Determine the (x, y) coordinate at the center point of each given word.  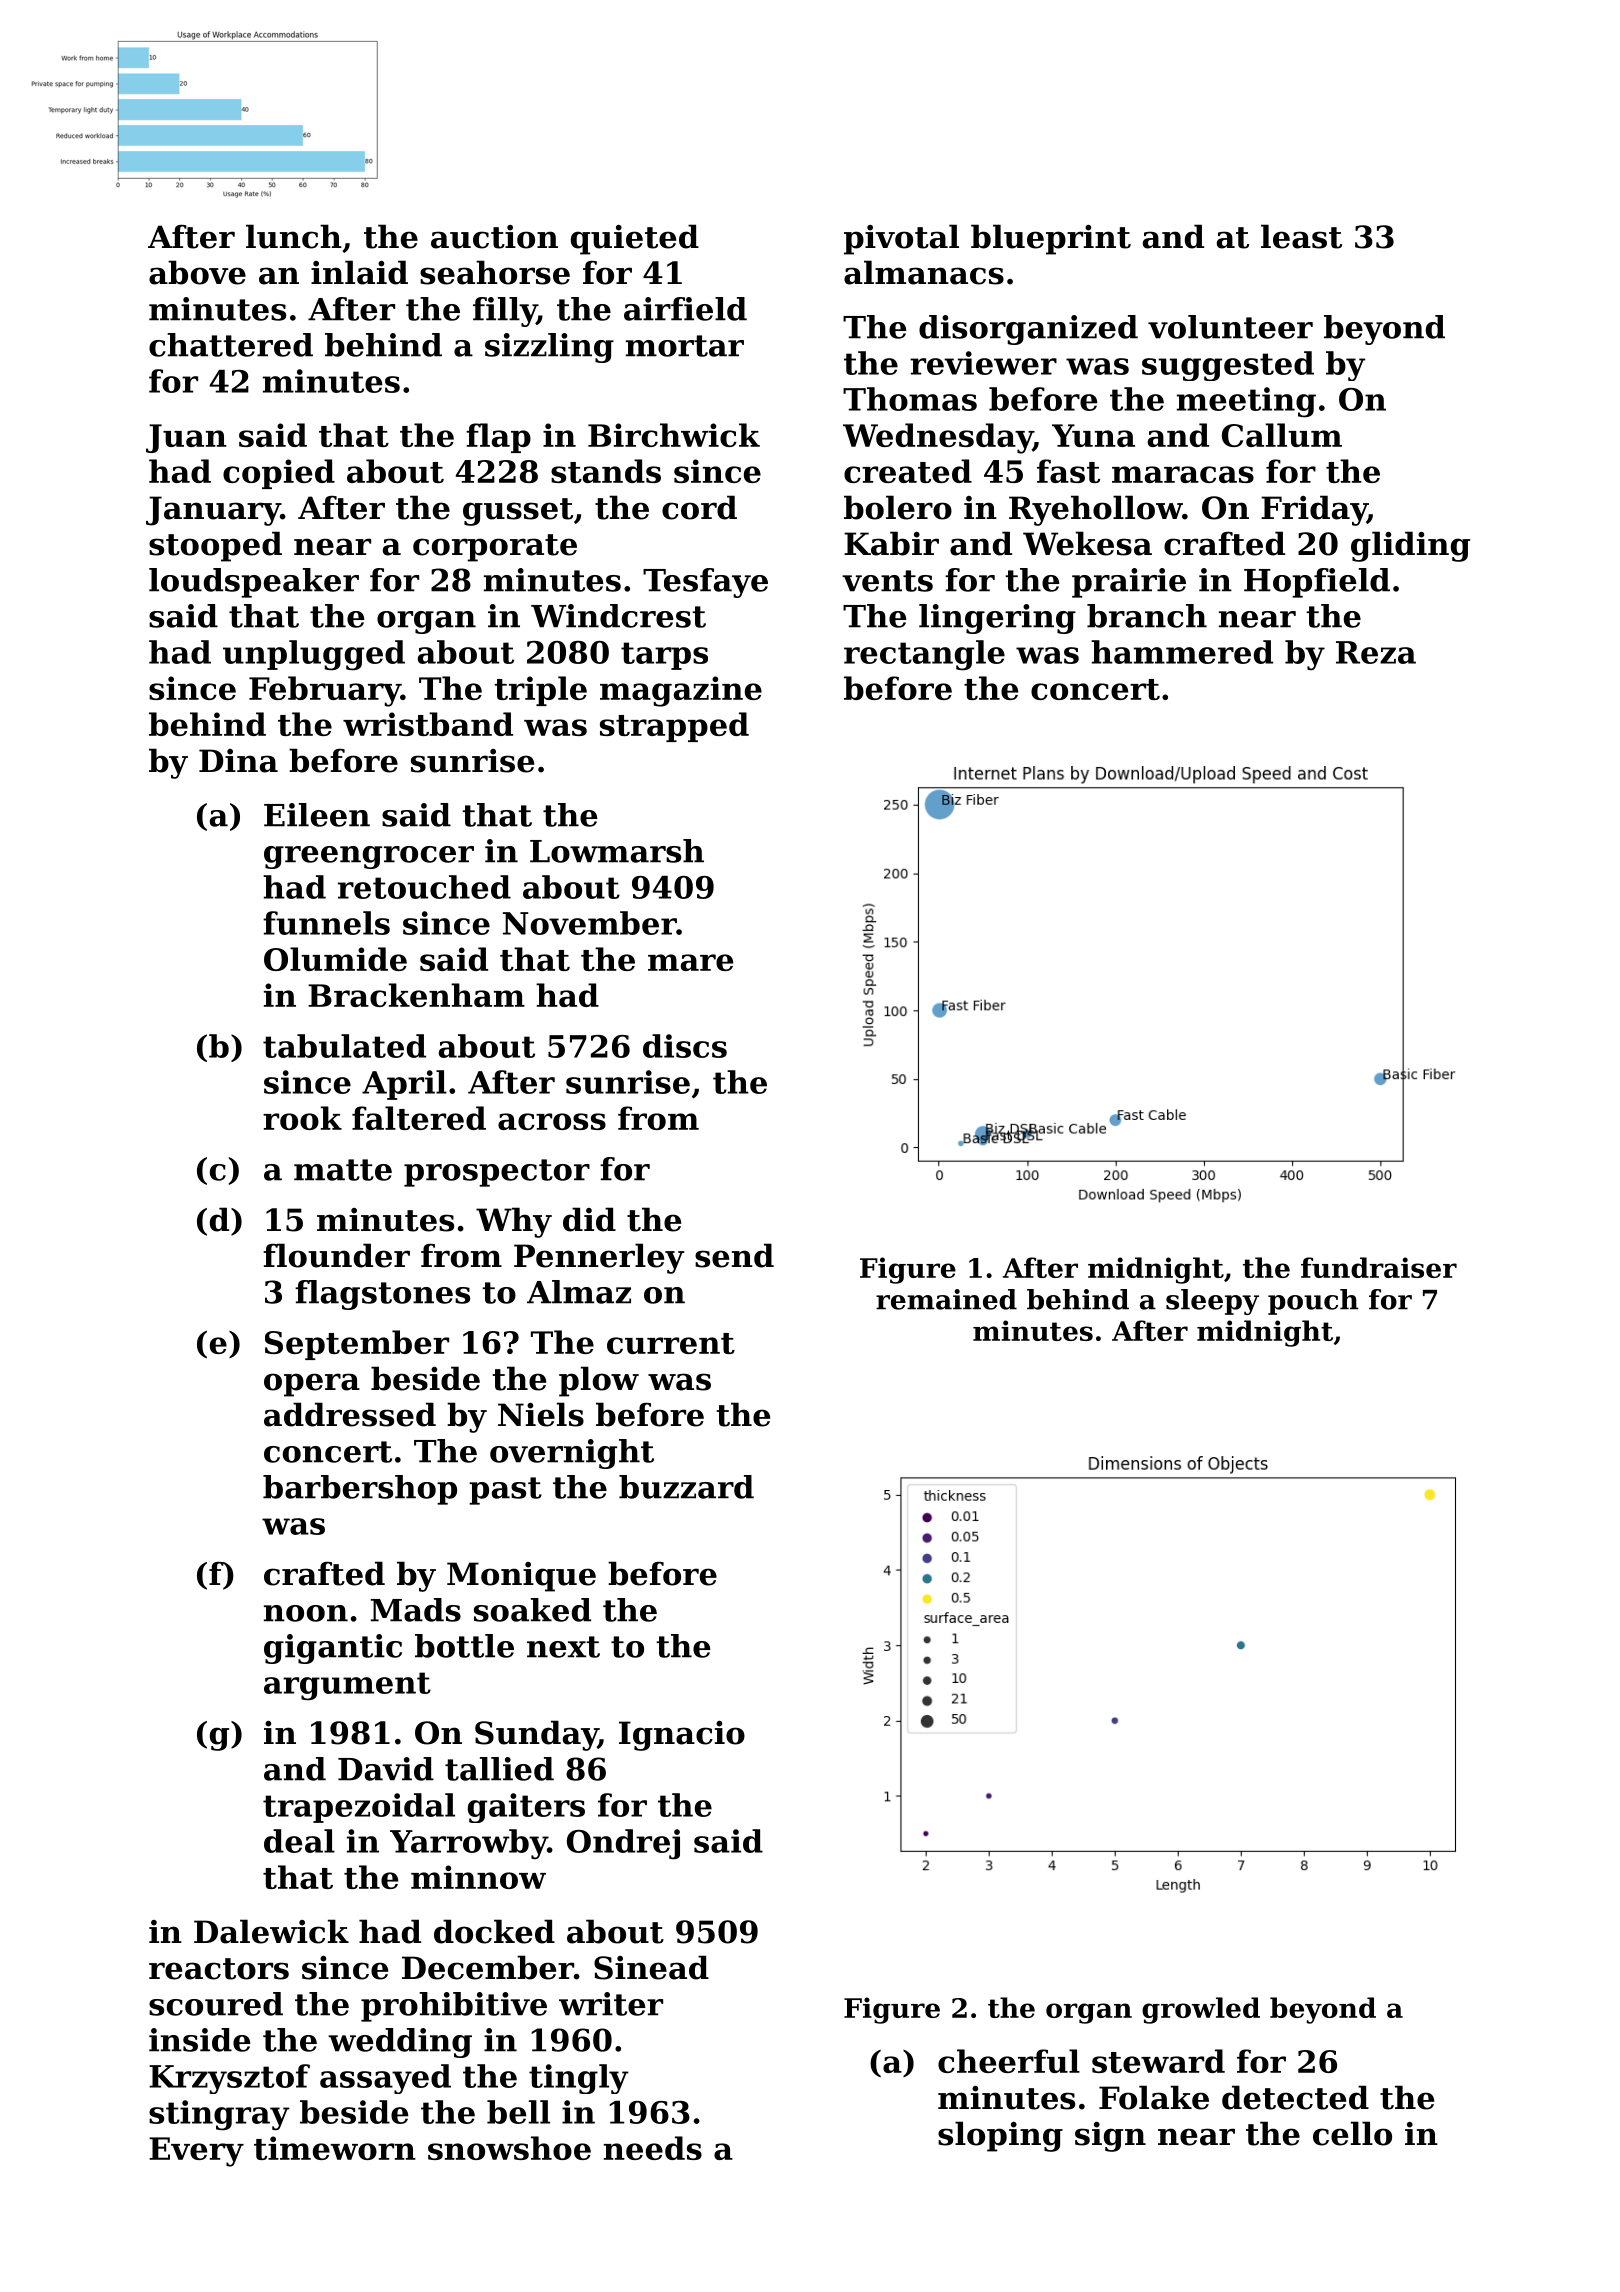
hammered (1182, 652)
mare (690, 962)
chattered (231, 345)
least (1301, 236)
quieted (635, 239)
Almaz (579, 1292)
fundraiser (1379, 1267)
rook (302, 1118)
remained (946, 1299)
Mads (416, 1610)
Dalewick (271, 1931)
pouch (1313, 1302)
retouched (424, 887)
